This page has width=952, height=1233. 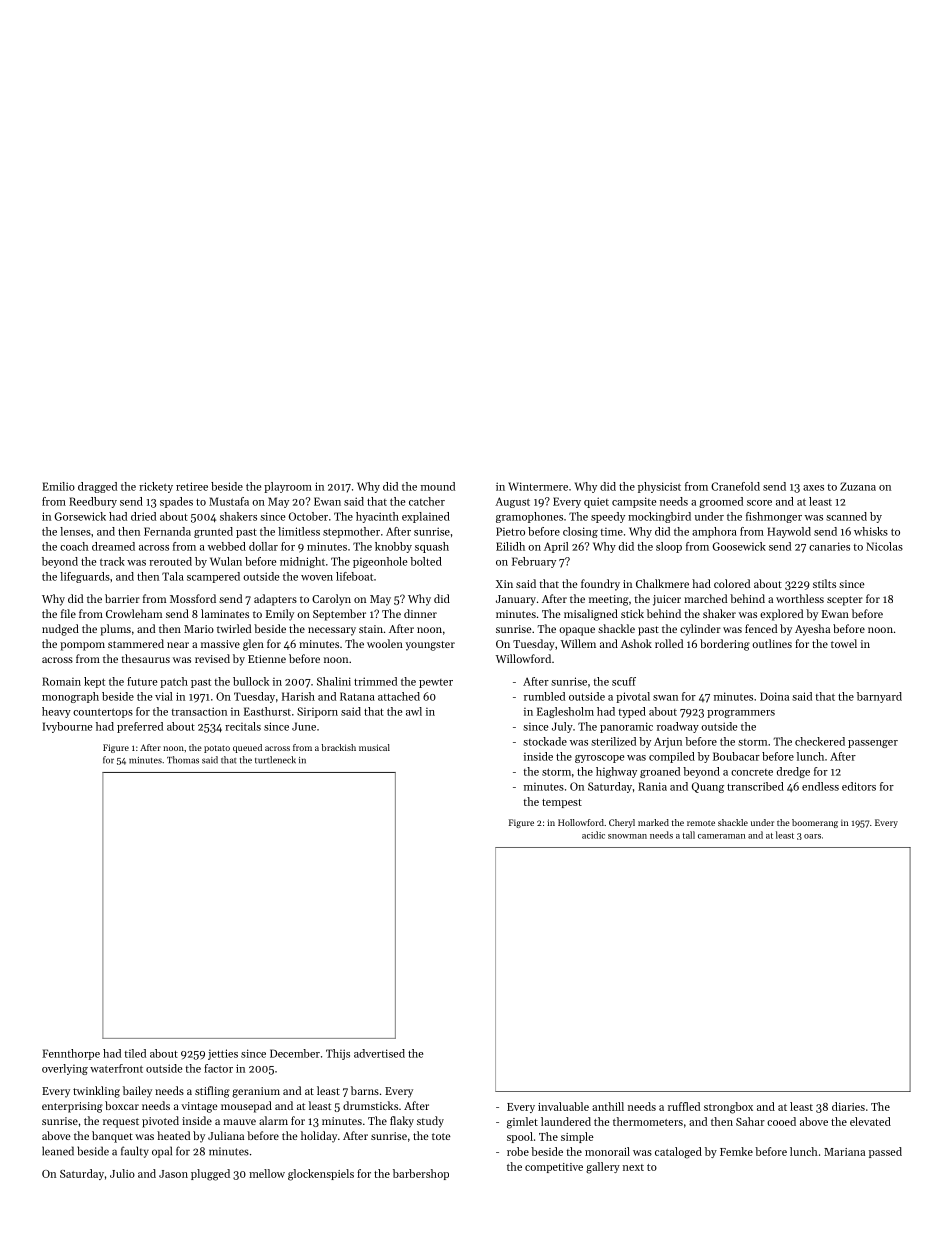 I want to click on whisks, so click(x=871, y=531).
